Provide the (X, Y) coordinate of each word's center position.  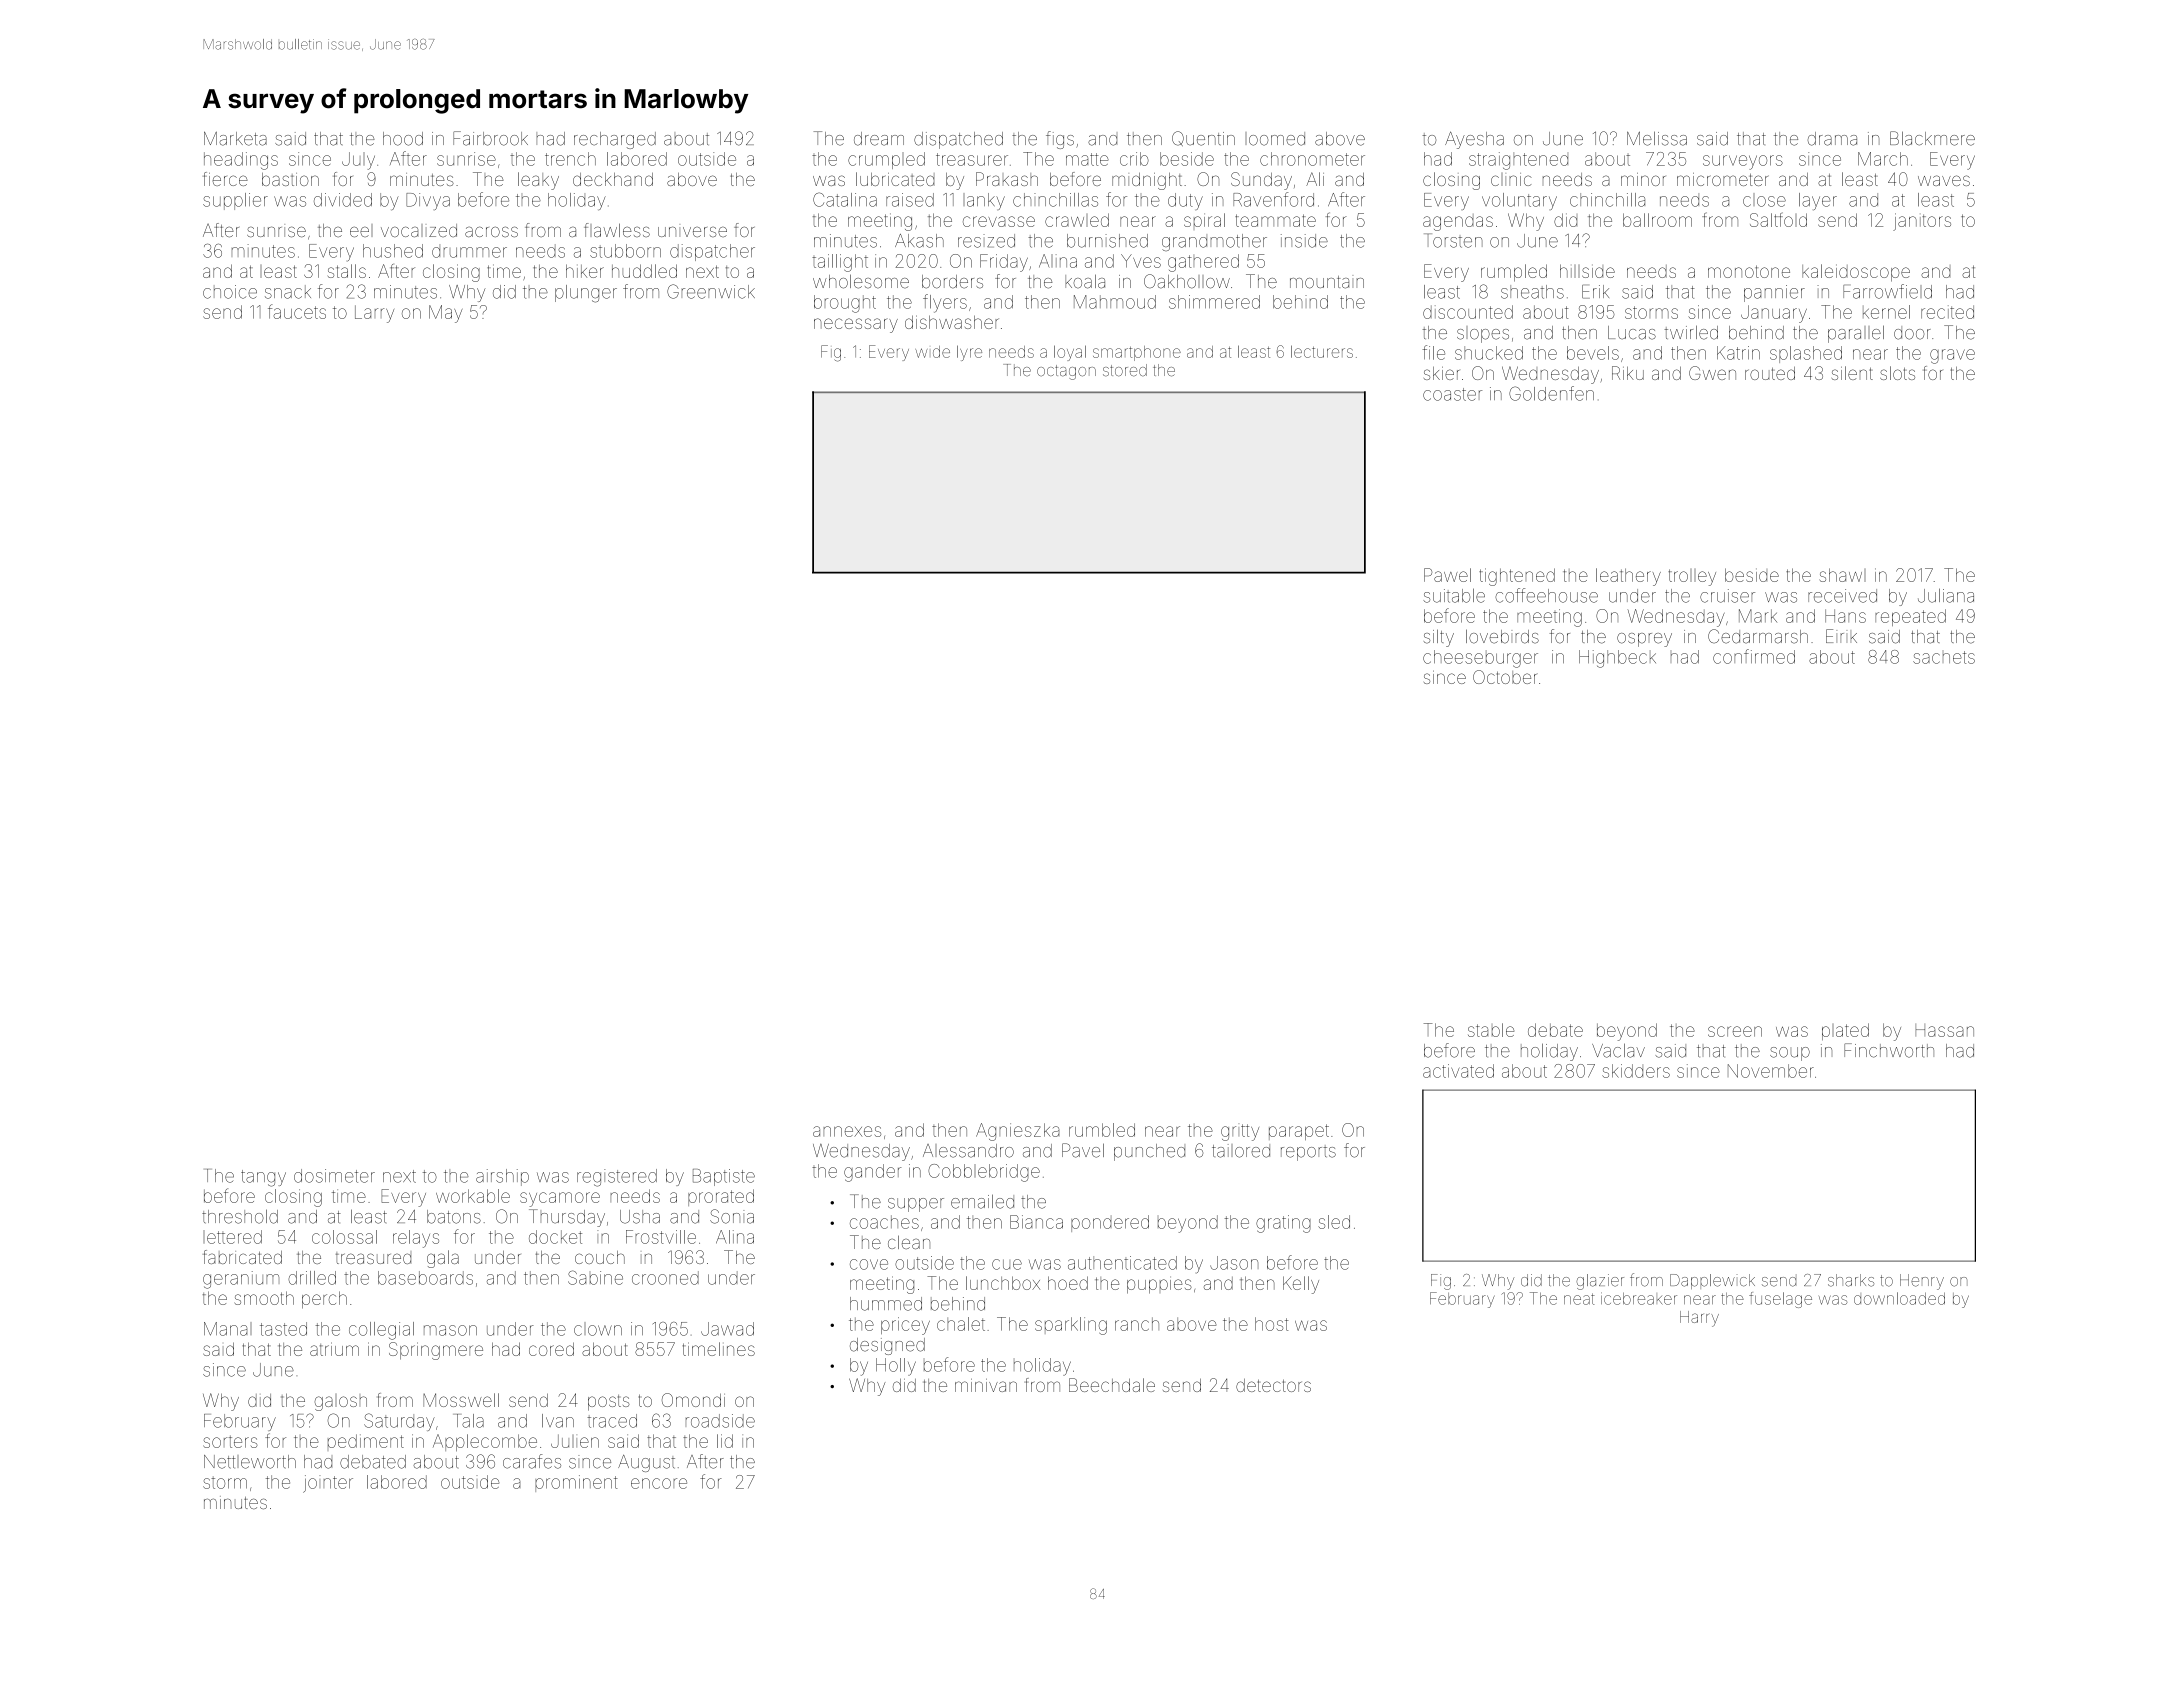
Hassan (1944, 1030)
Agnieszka (1018, 1132)
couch (600, 1257)
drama (1832, 139)
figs (1060, 140)
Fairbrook (490, 138)
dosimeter (334, 1176)
